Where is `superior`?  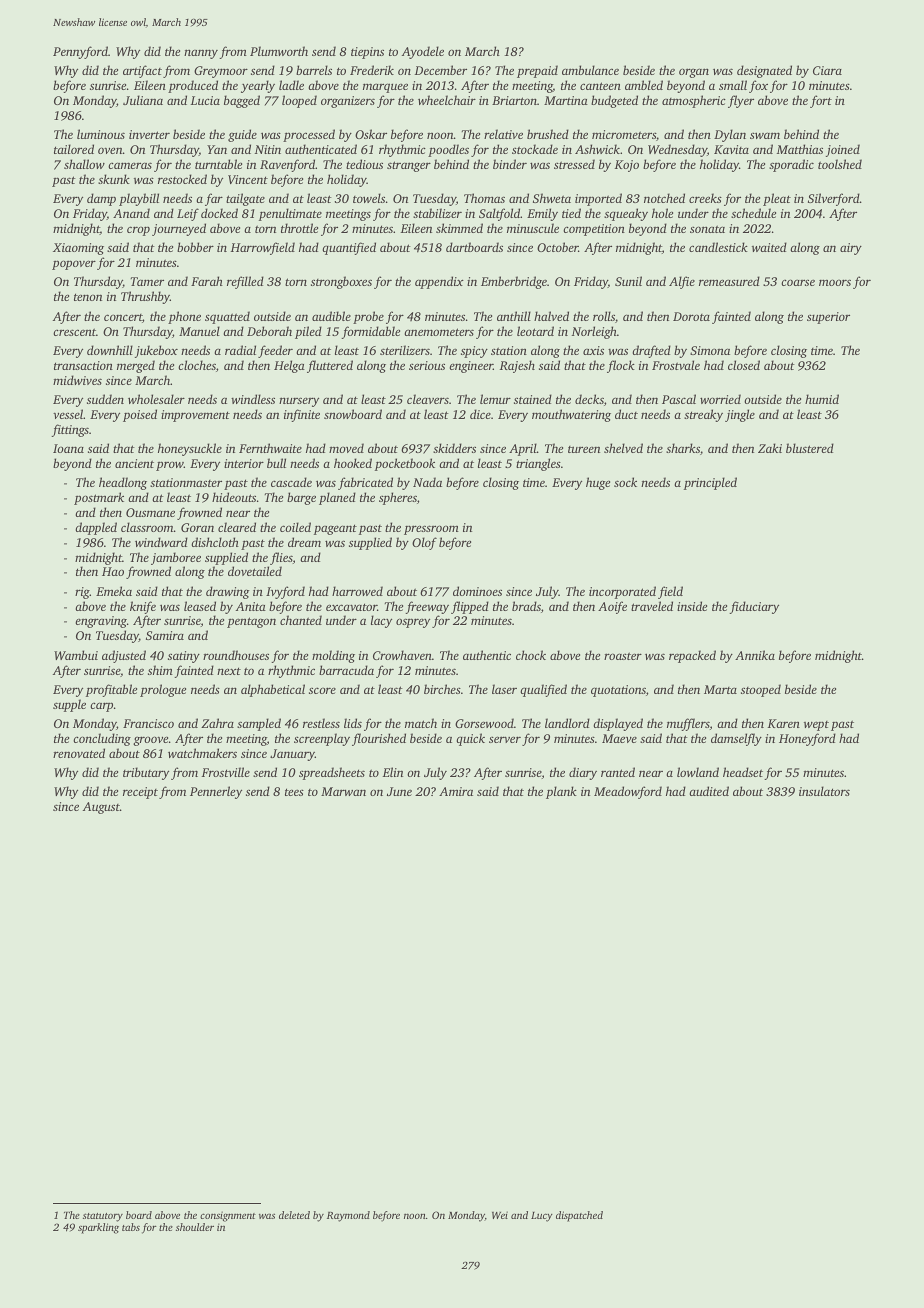
superior is located at coordinates (828, 318).
